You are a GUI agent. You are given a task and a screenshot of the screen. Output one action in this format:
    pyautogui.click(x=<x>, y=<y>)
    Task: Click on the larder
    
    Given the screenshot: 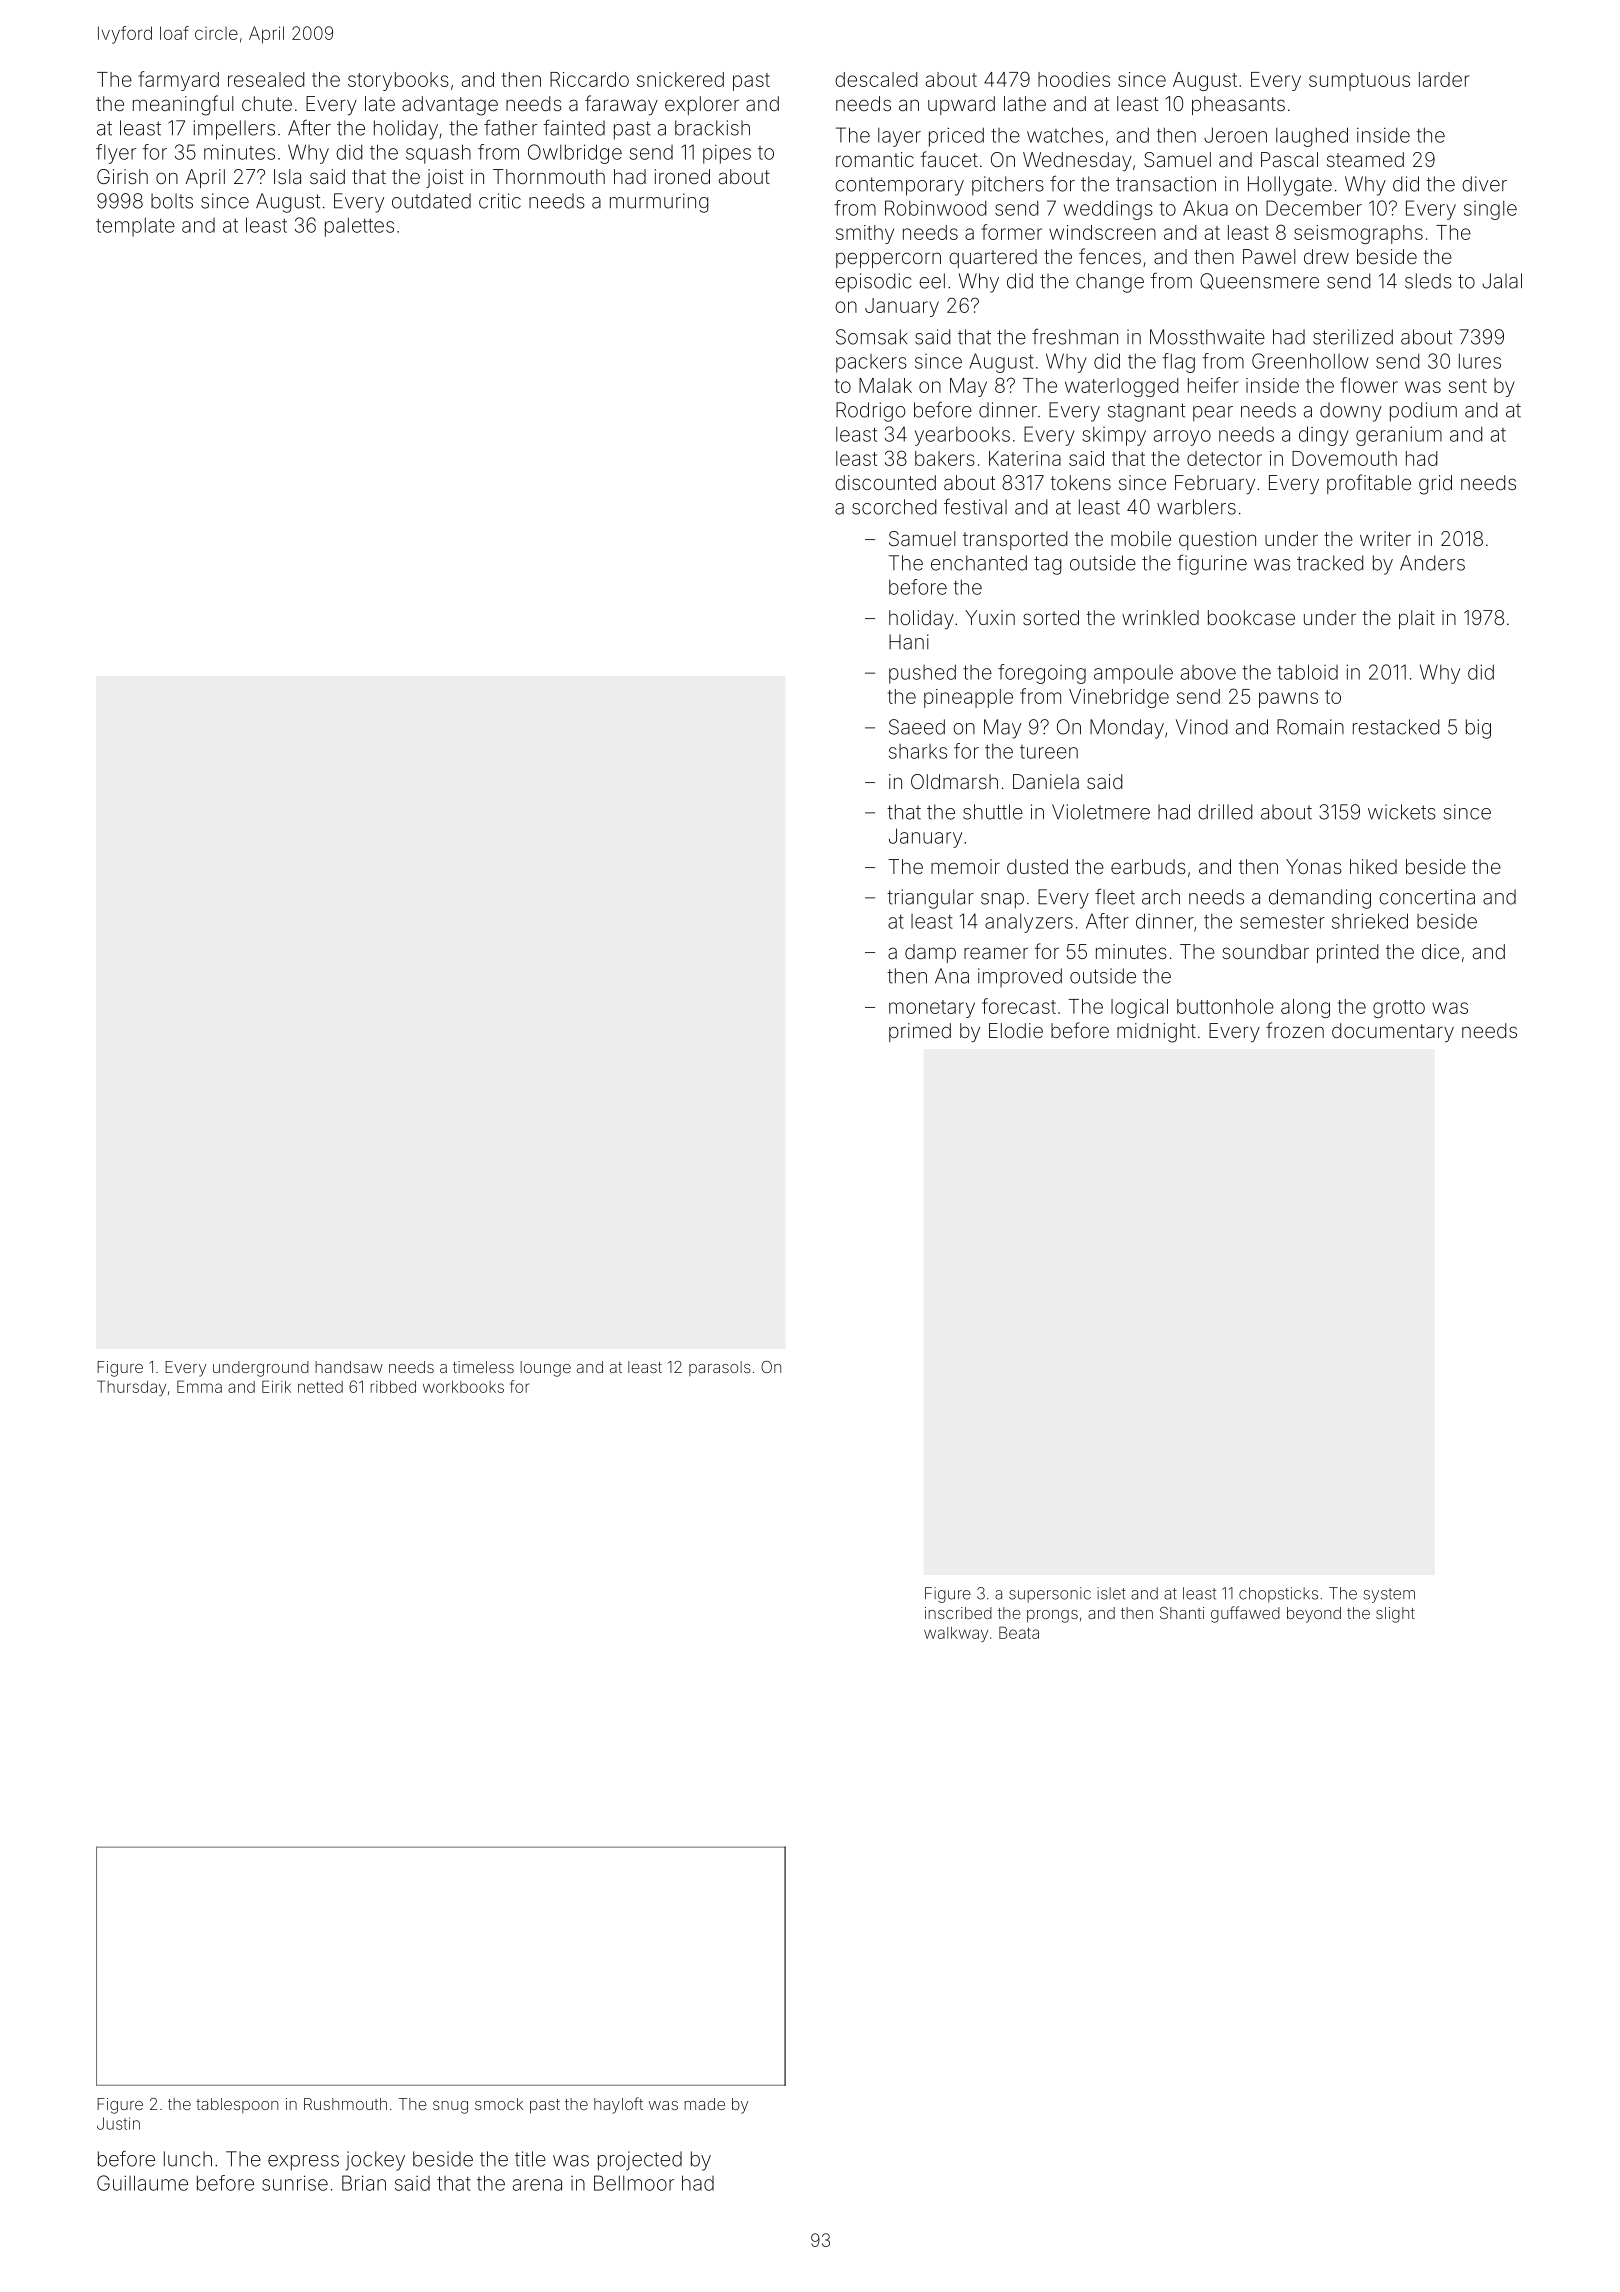 What is the action you would take?
    pyautogui.click(x=1444, y=79)
